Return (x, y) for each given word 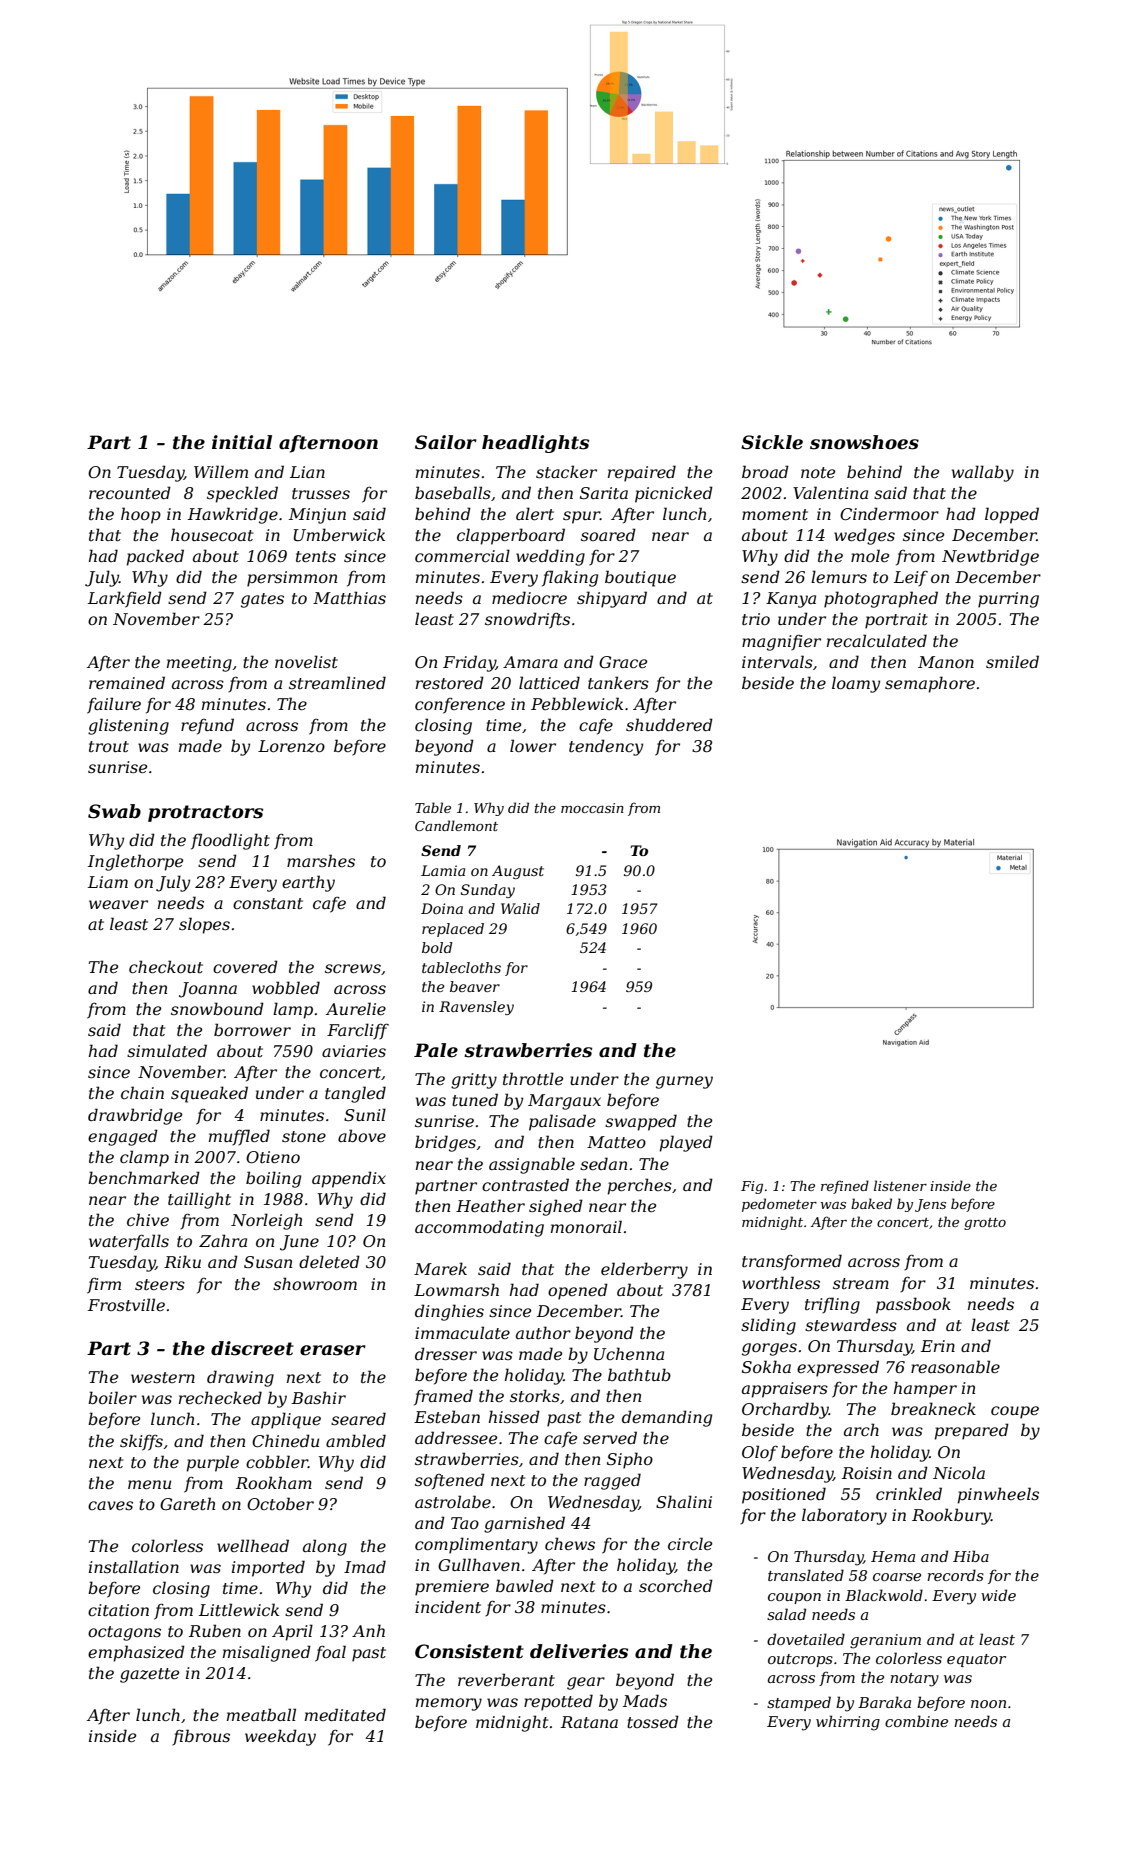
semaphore (930, 684)
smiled (1012, 661)
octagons (124, 1633)
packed (155, 557)
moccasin (592, 808)
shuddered (669, 724)
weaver (118, 904)
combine (916, 1721)
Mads (645, 1700)
